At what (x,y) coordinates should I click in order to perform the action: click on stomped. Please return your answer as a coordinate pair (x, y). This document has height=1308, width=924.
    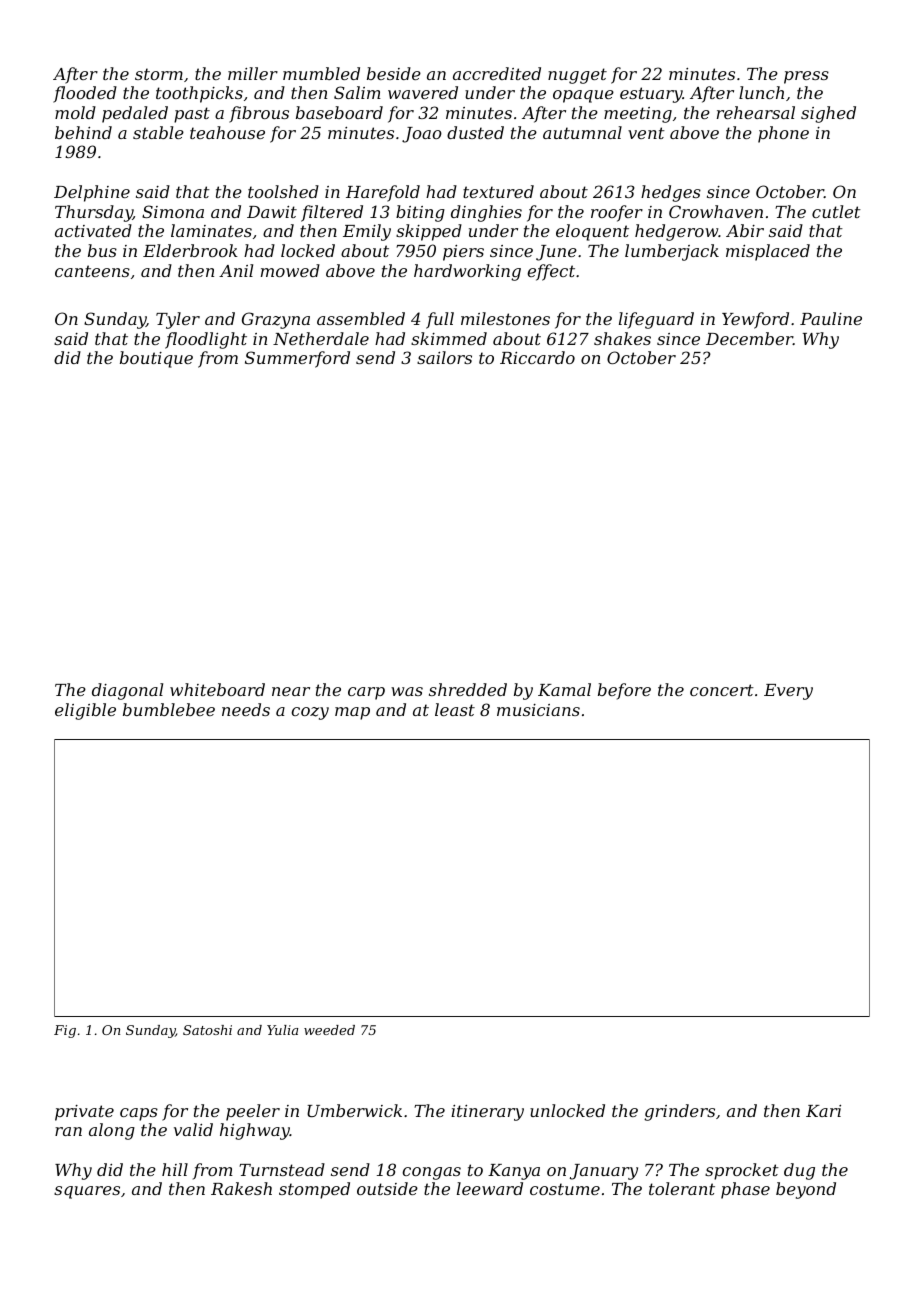
    Looking at the image, I should click on (314, 1190).
